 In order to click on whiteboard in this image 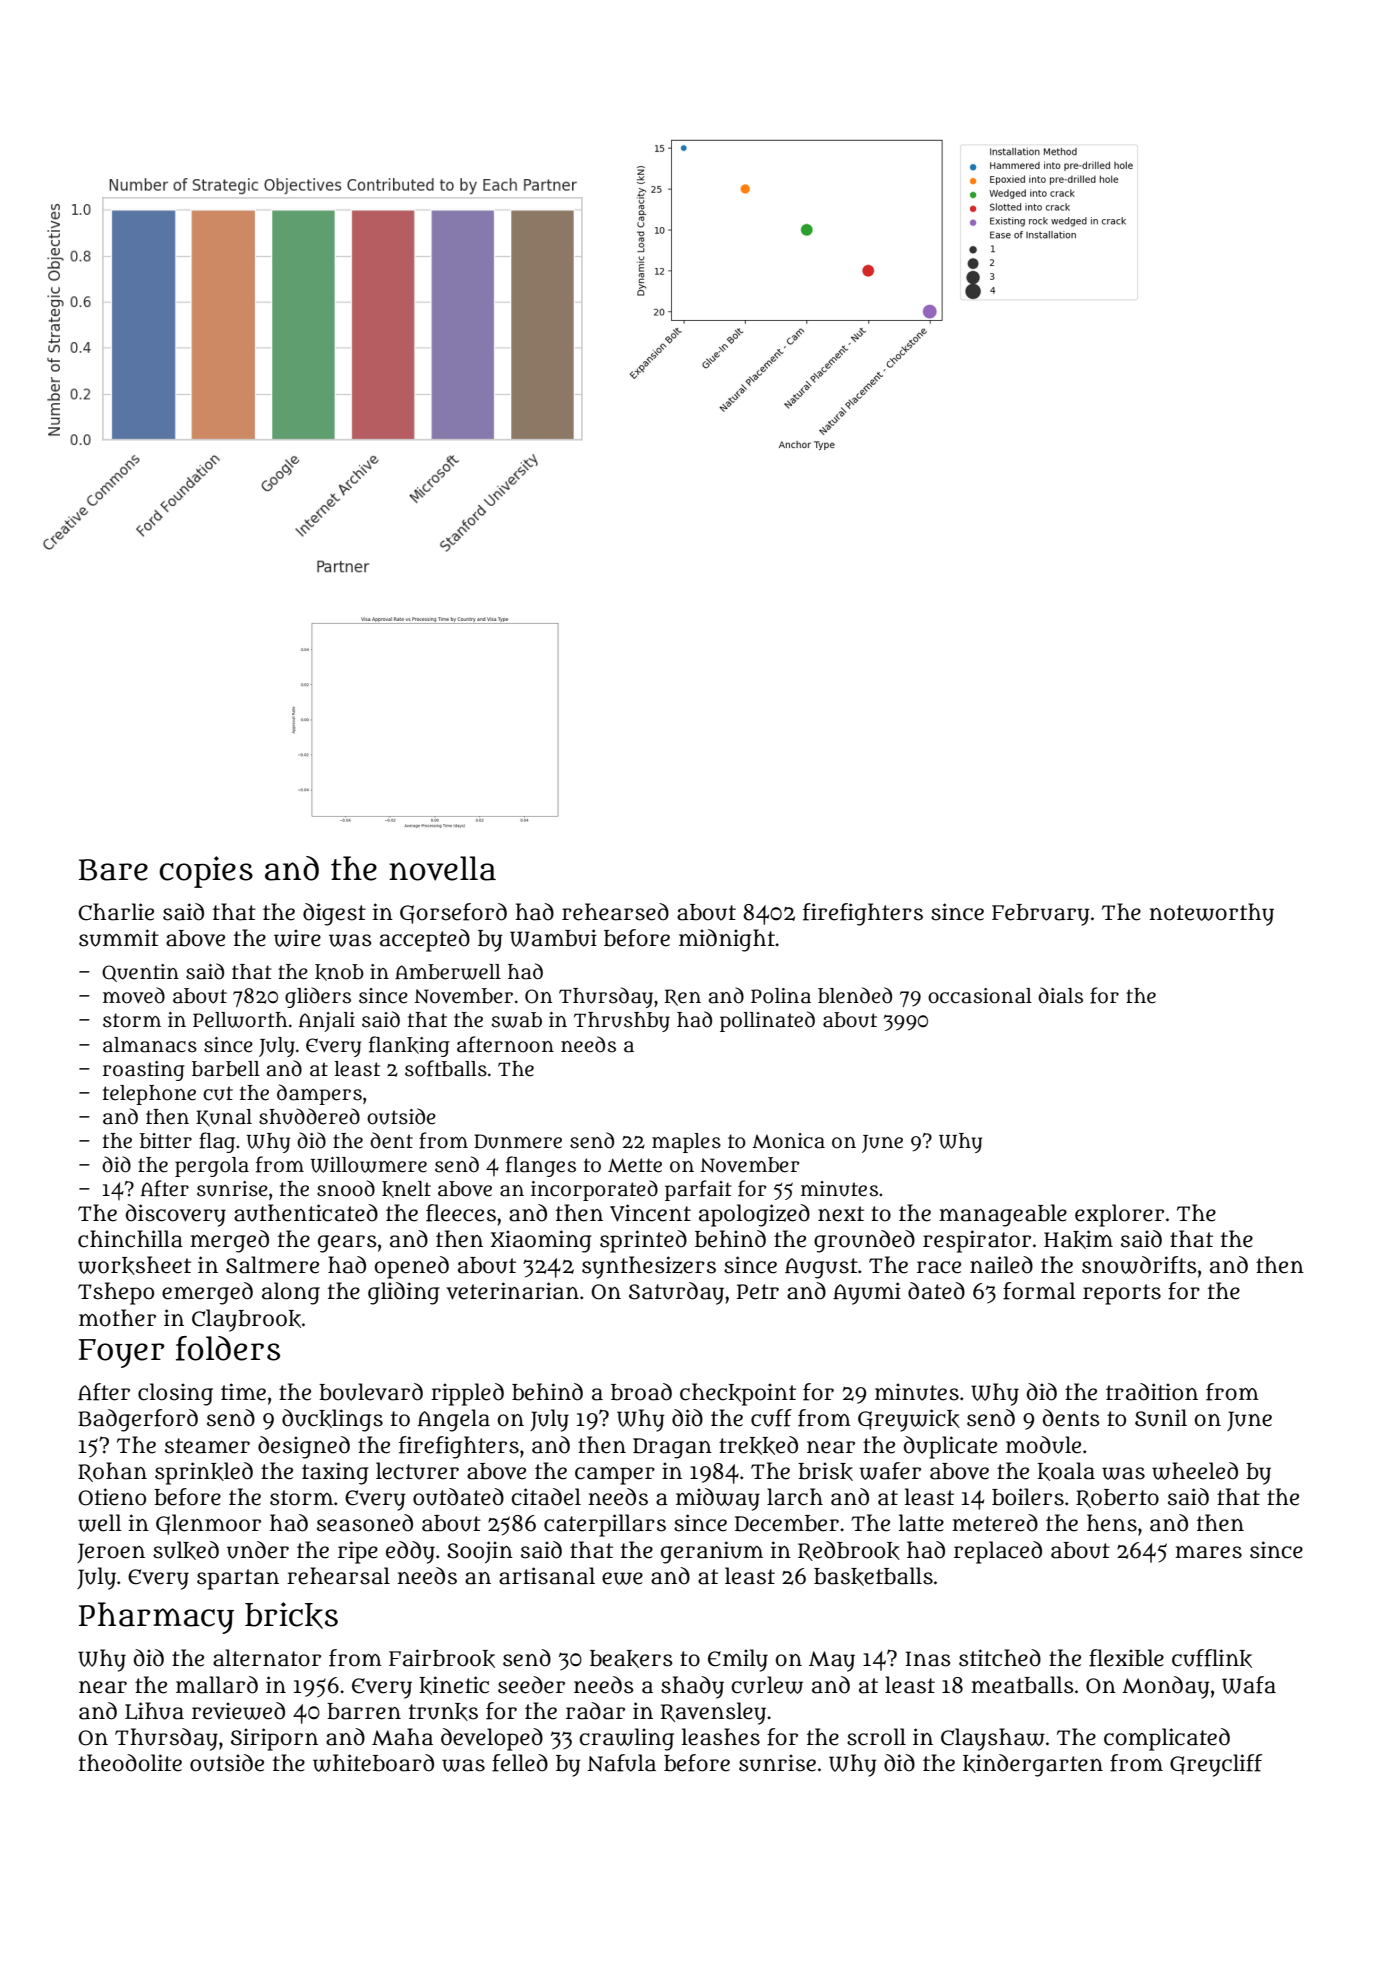, I will do `click(373, 1763)`.
